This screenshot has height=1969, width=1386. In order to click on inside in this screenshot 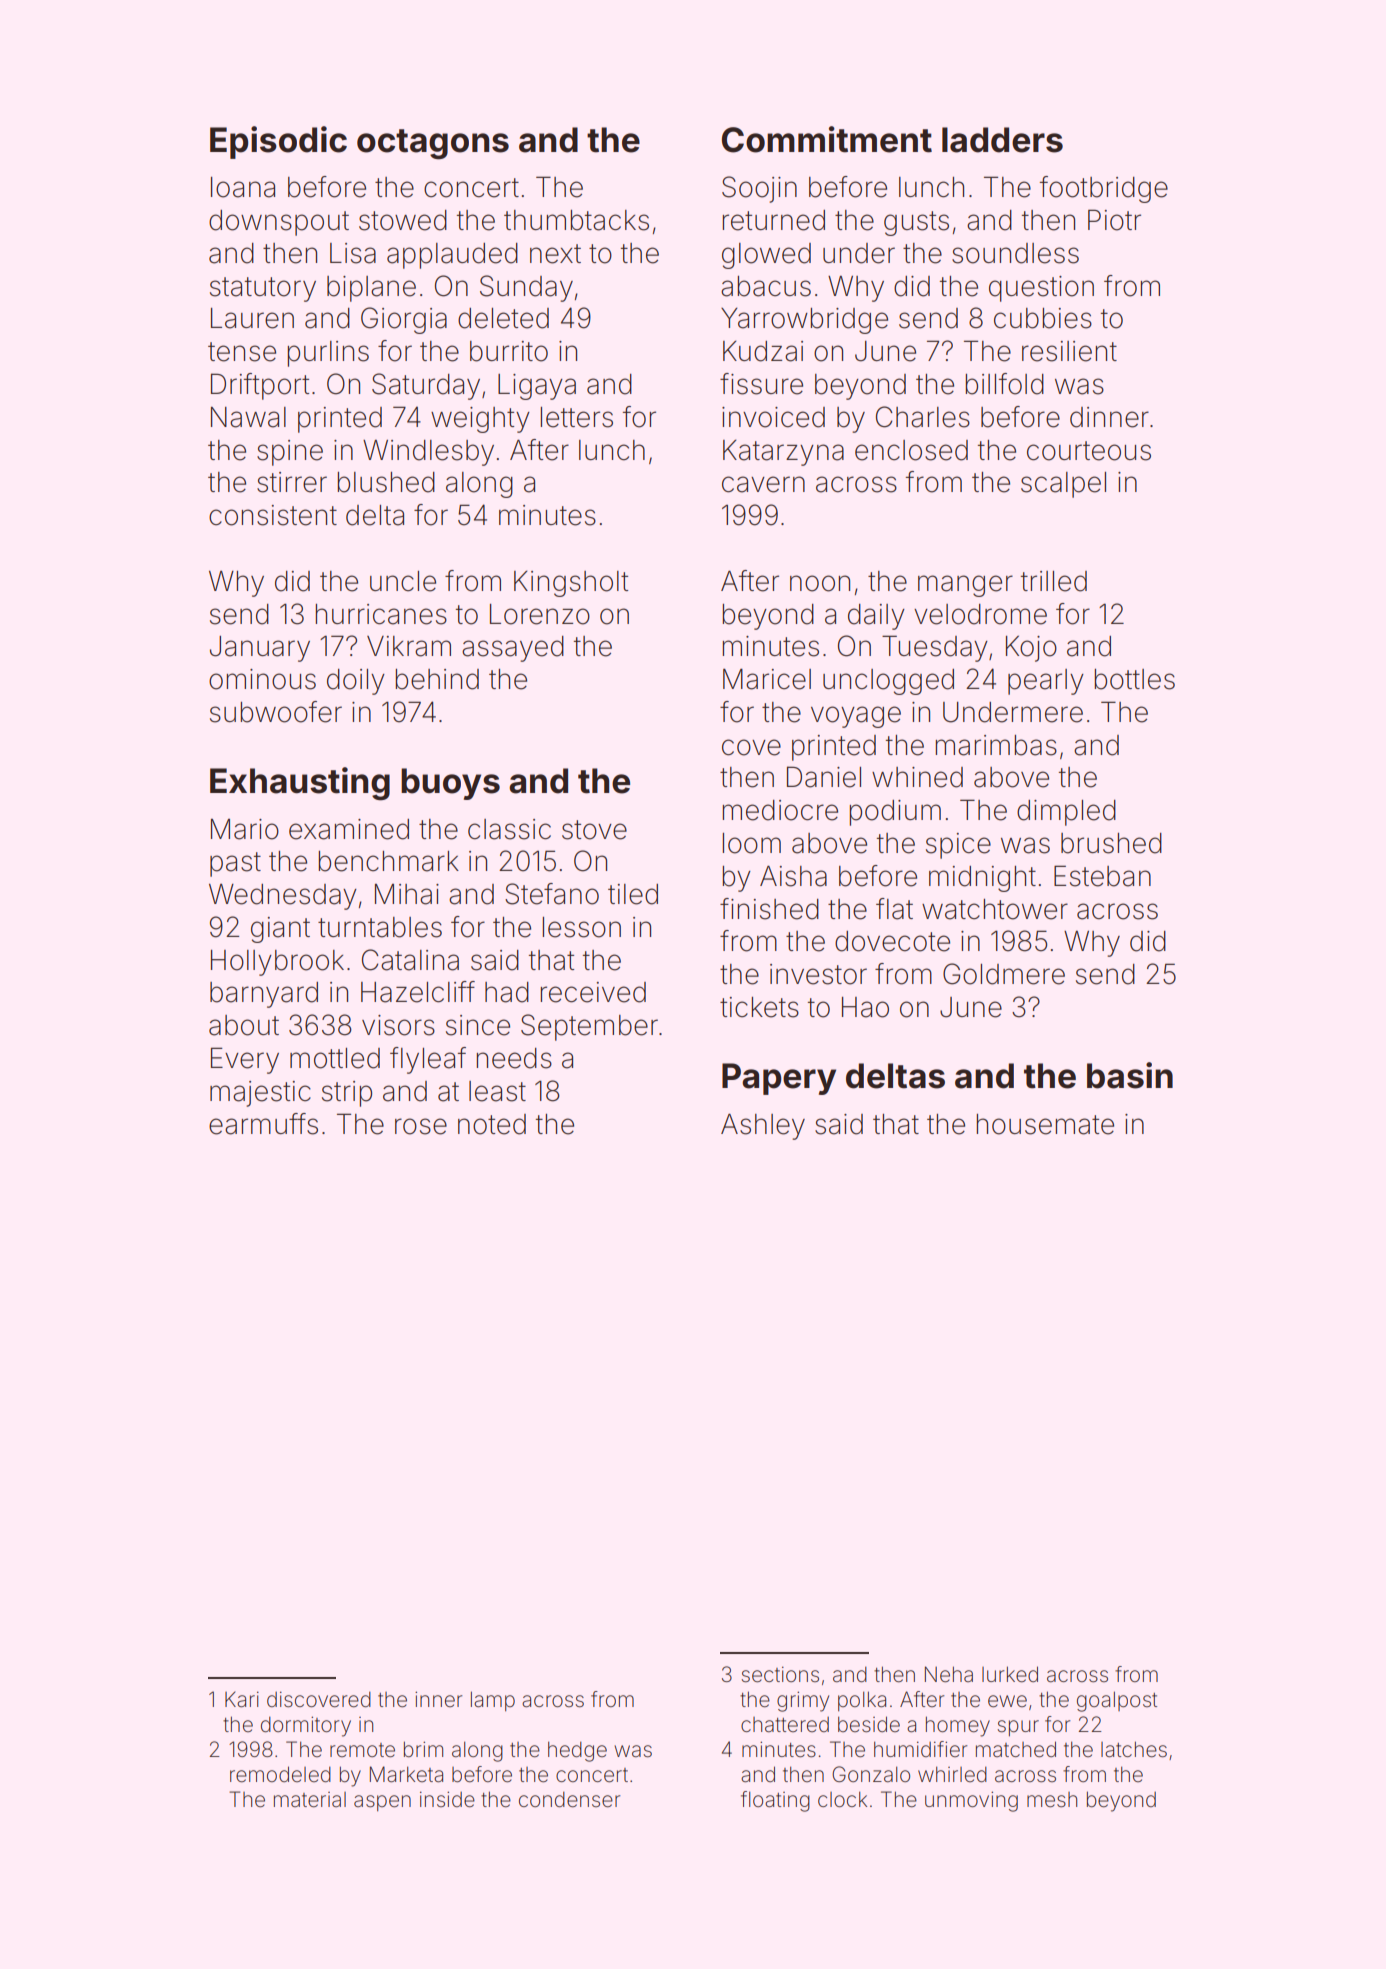, I will do `click(447, 1799)`.
